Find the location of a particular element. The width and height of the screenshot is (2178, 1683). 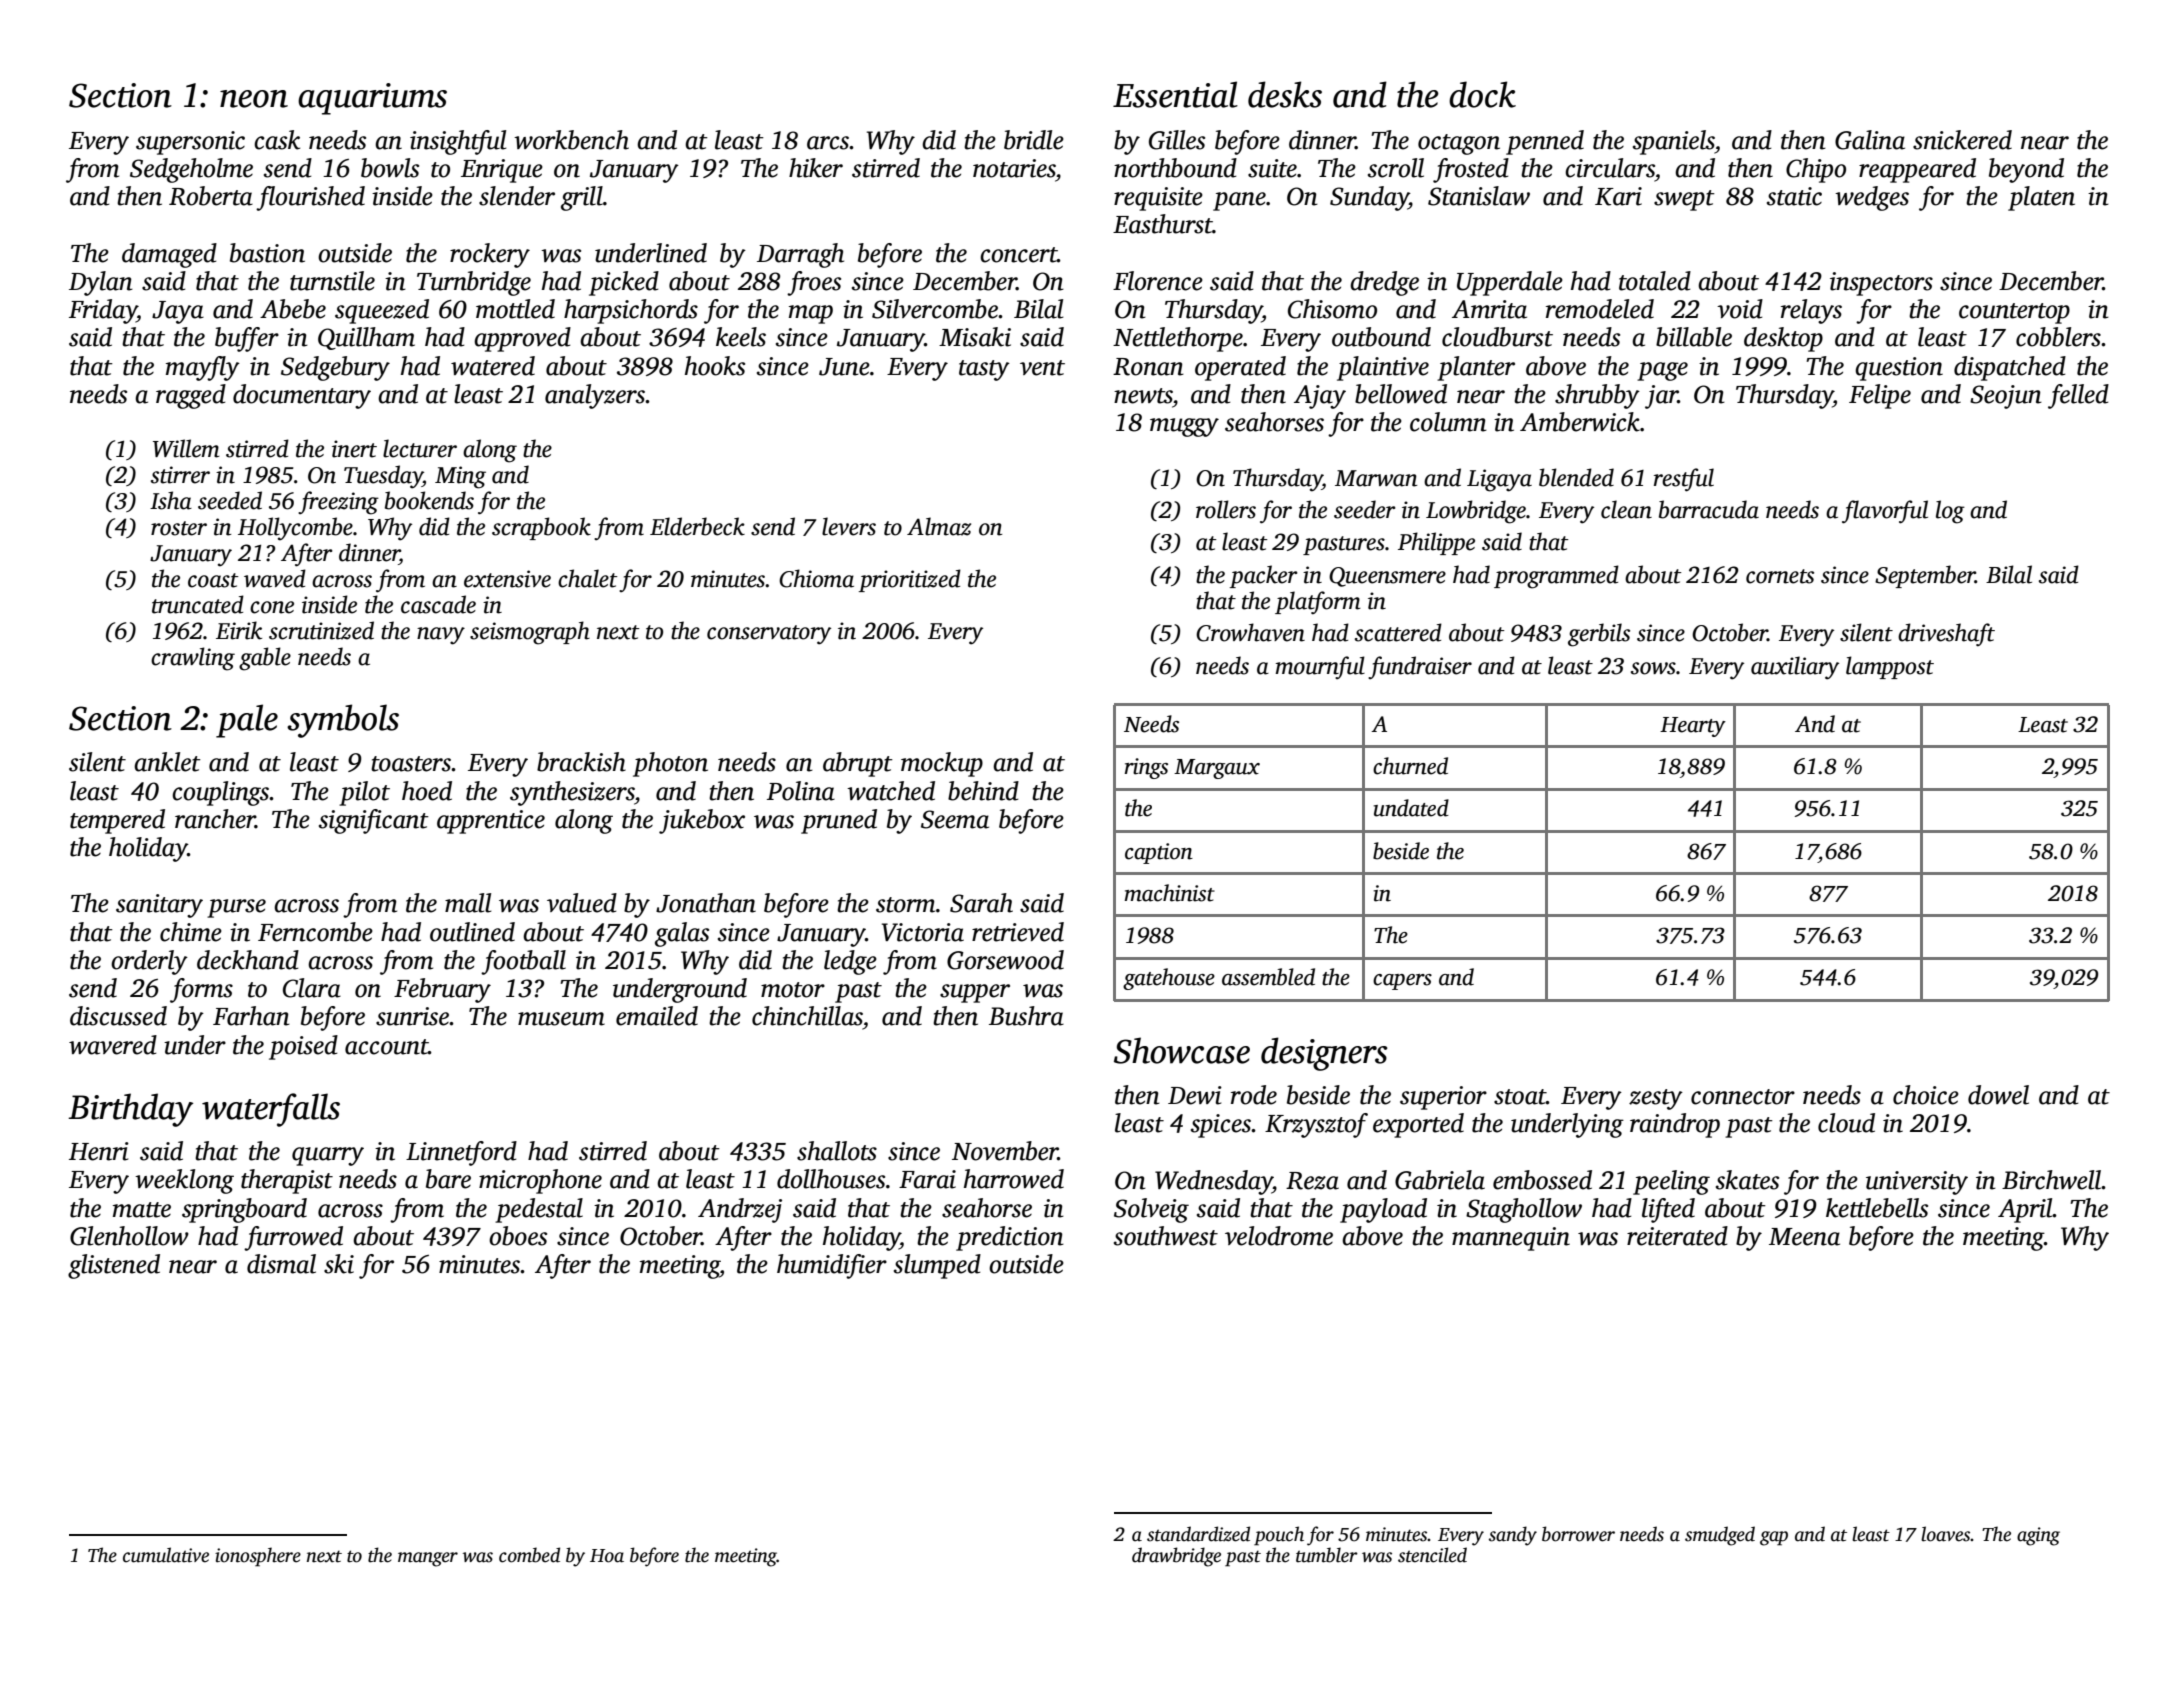

Essential is located at coordinates (1175, 94).
